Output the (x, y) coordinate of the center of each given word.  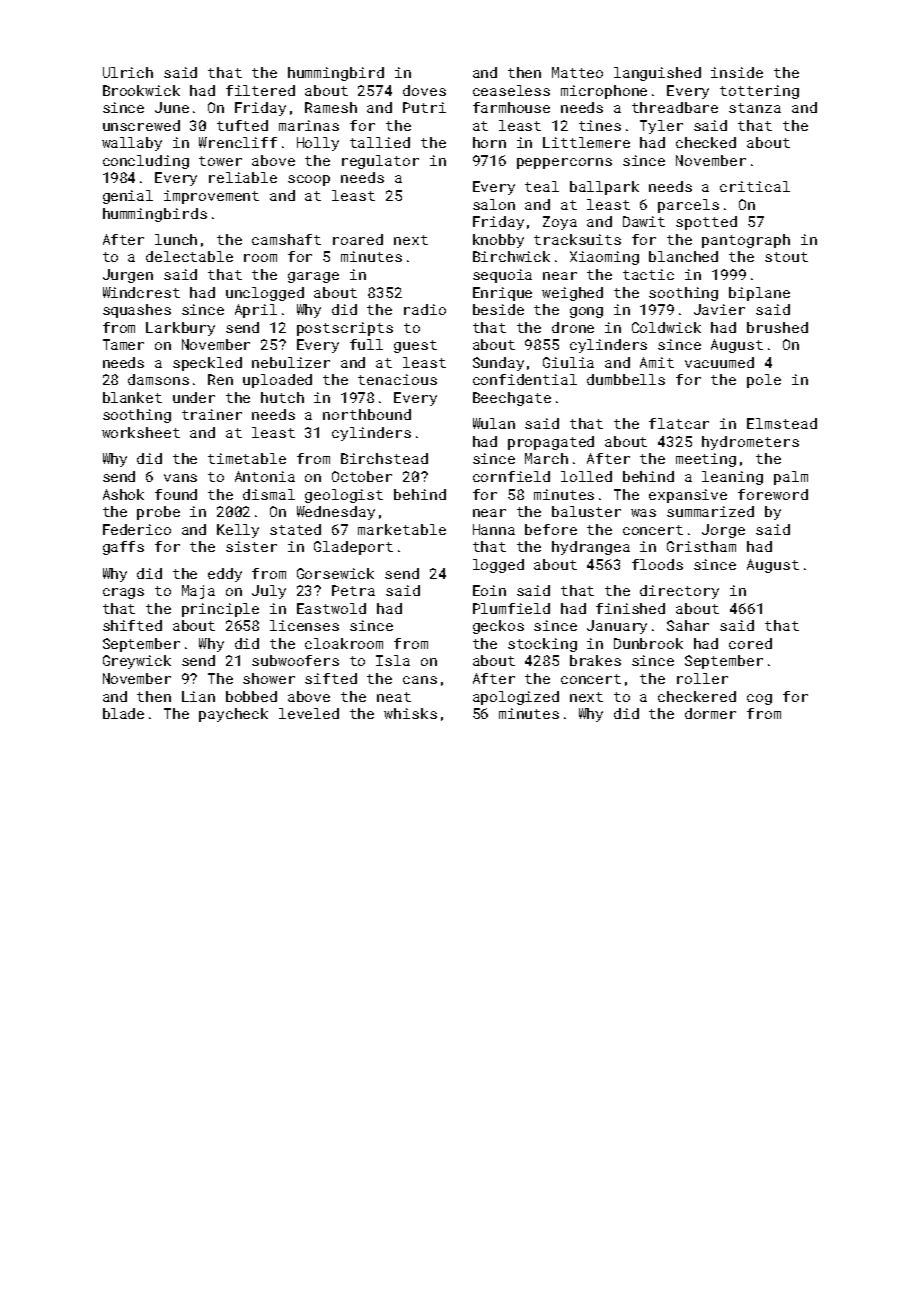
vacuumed (719, 362)
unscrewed (141, 125)
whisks (410, 713)
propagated (551, 443)
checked (706, 142)
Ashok (123, 494)
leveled (309, 713)
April (256, 311)
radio (425, 309)
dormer (710, 713)
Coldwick (666, 327)
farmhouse (511, 107)
